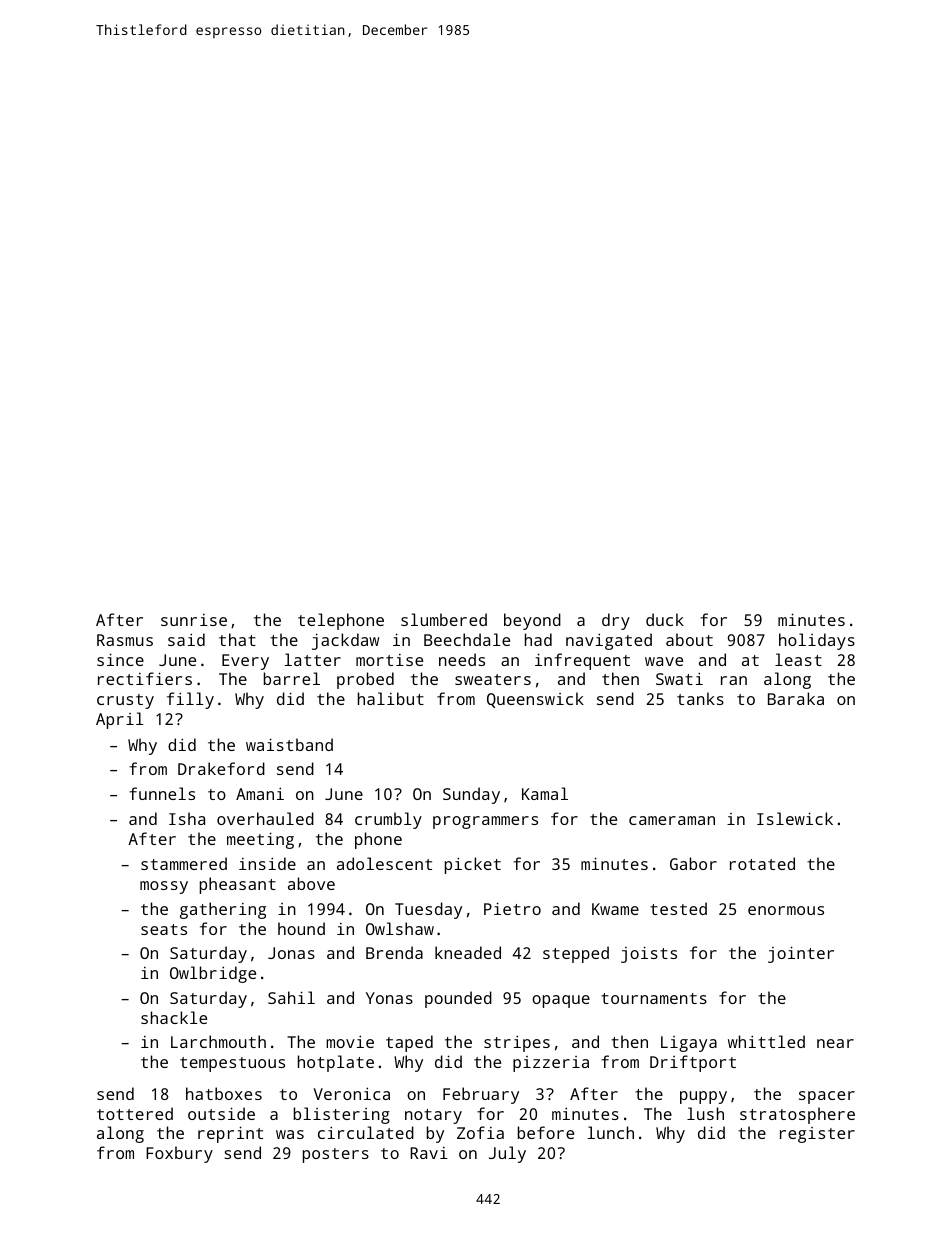  I want to click on waistband, so click(289, 744).
